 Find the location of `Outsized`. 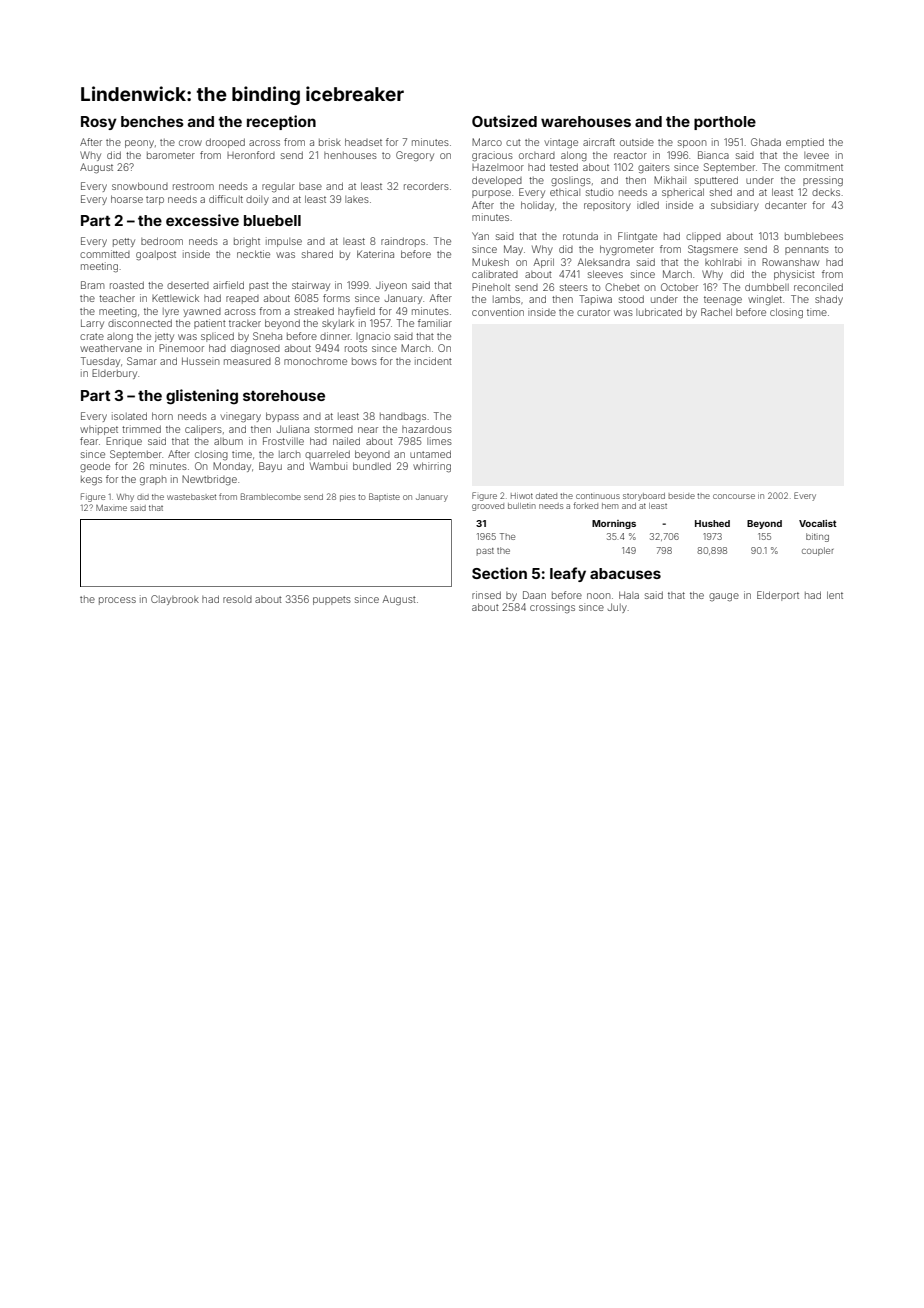

Outsized is located at coordinates (504, 121).
